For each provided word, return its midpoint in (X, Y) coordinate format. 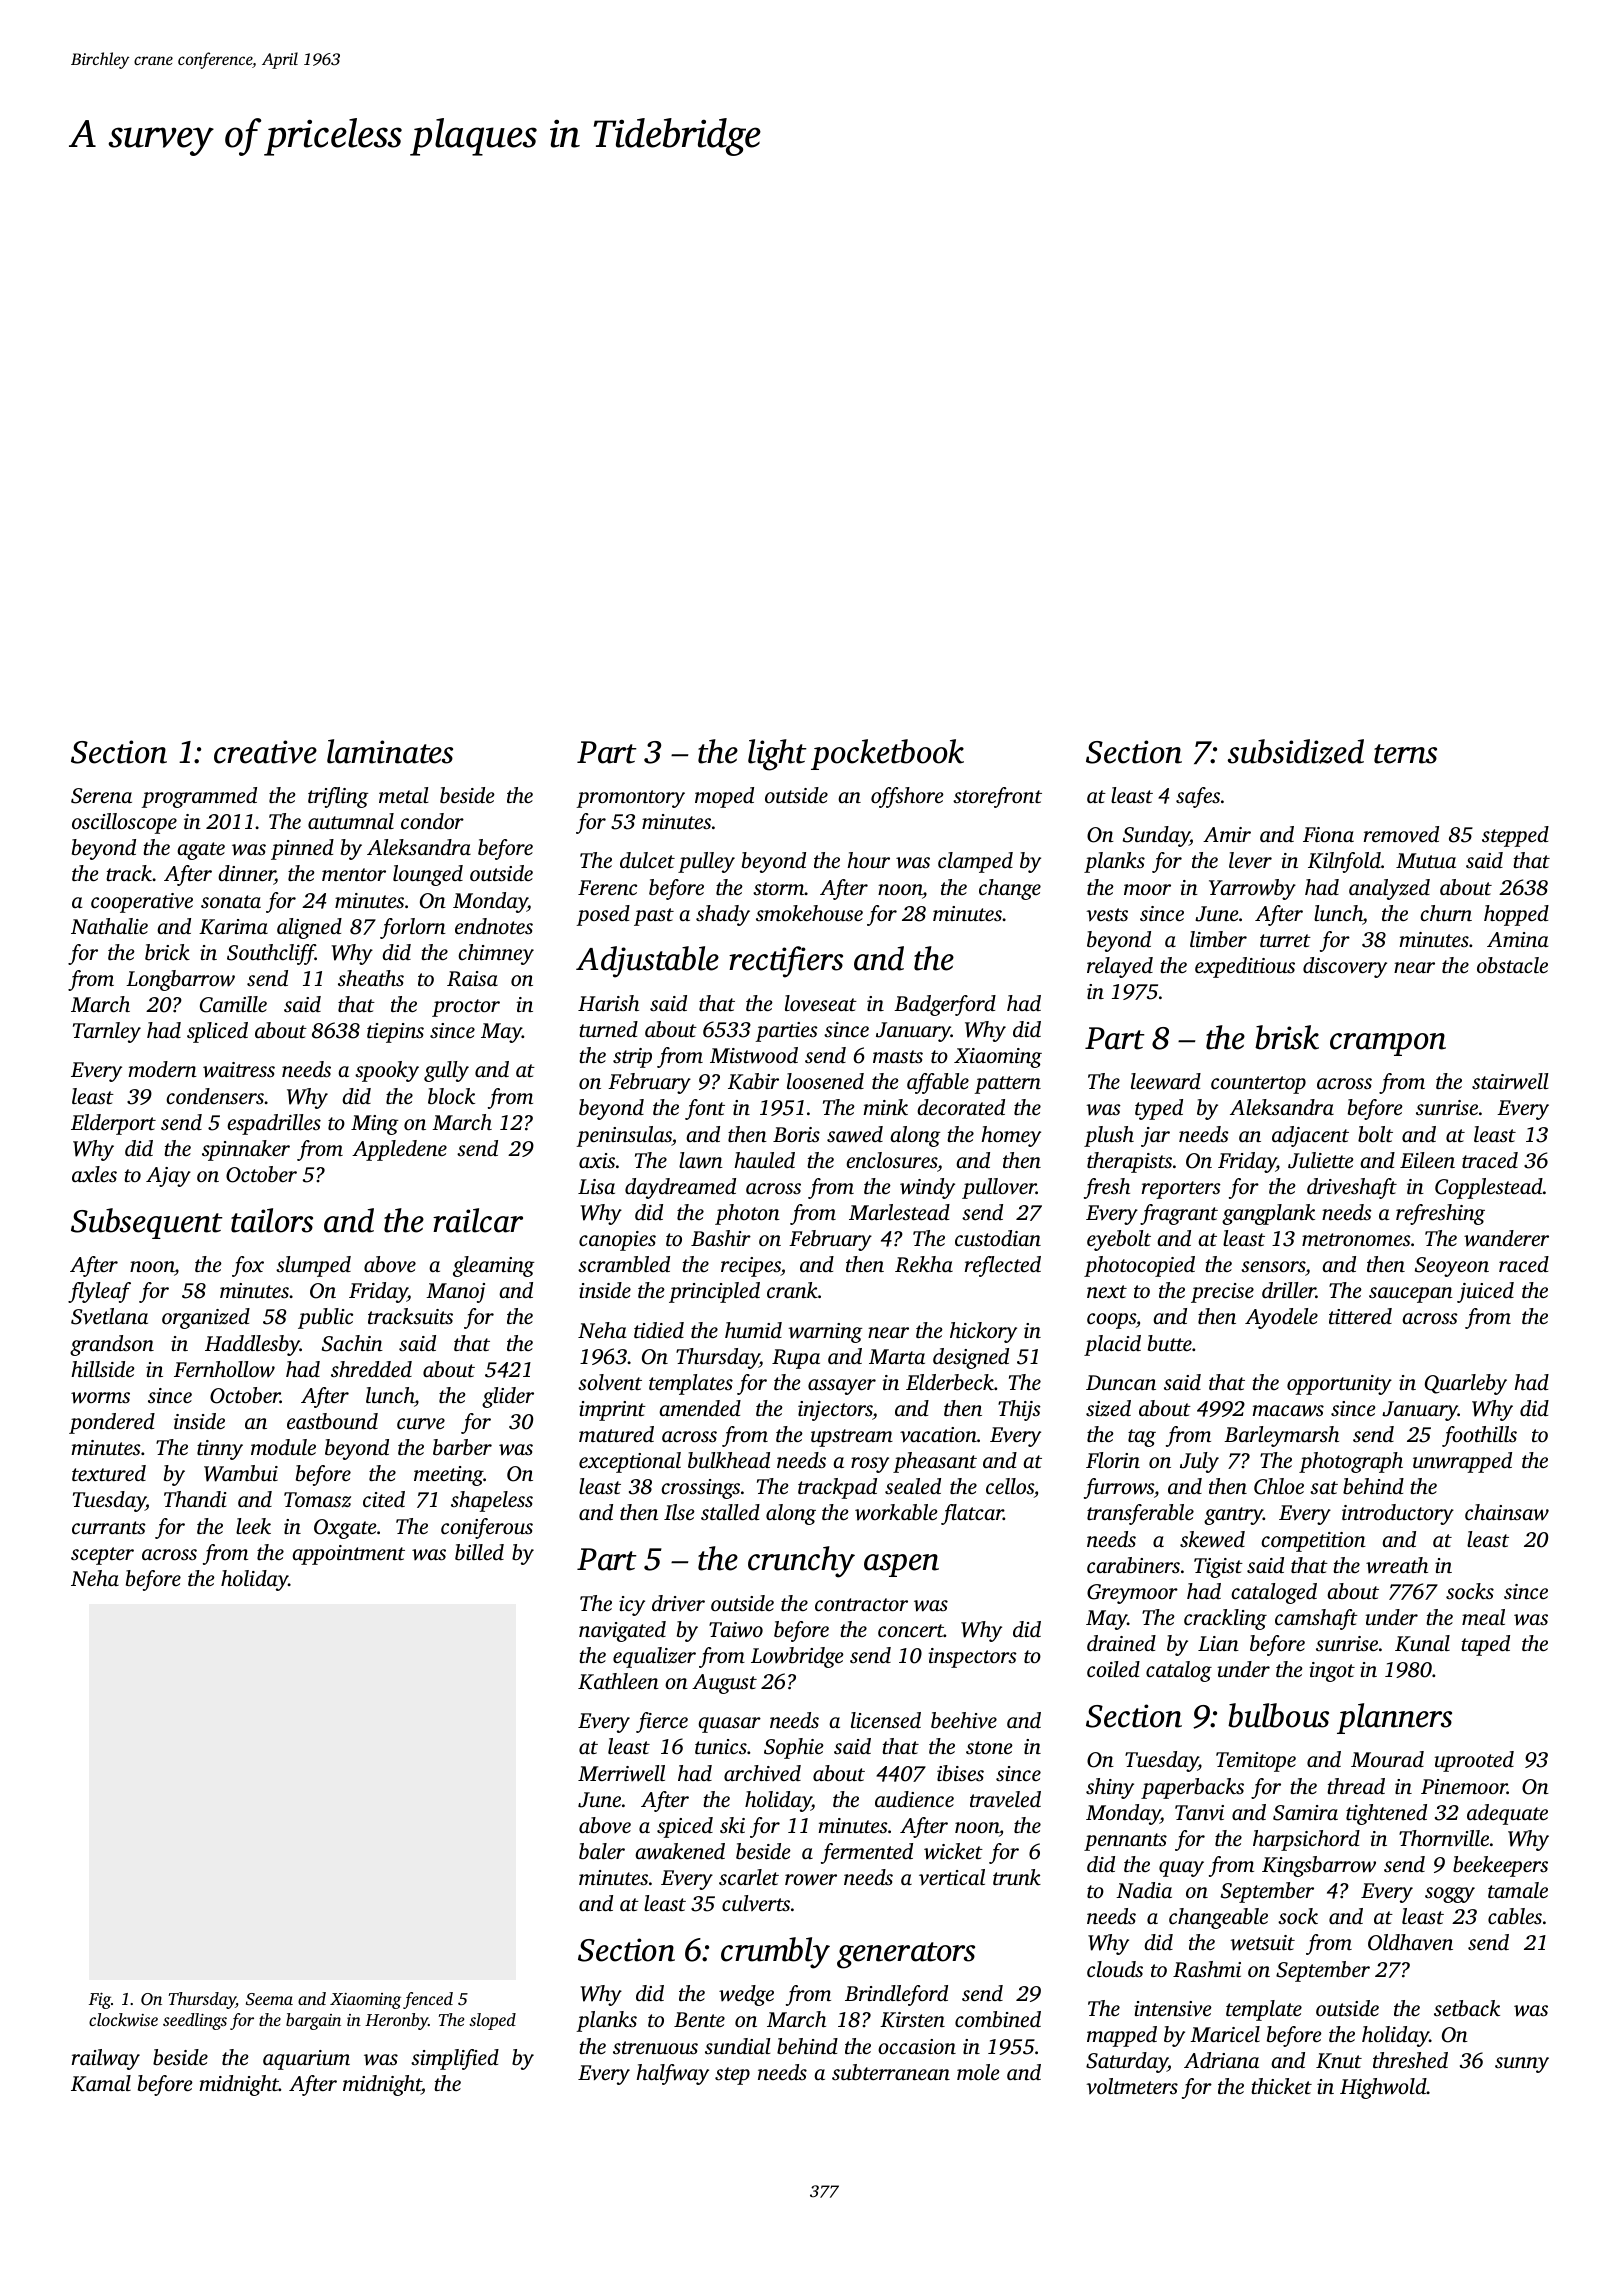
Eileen (1427, 1160)
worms (100, 1398)
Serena (101, 796)
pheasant (935, 1462)
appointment (348, 1555)
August (724, 1684)
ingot (1332, 1672)
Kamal (101, 2083)
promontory (630, 799)
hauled (764, 1160)
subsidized (1296, 751)
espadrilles (274, 1124)
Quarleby (1466, 1384)
